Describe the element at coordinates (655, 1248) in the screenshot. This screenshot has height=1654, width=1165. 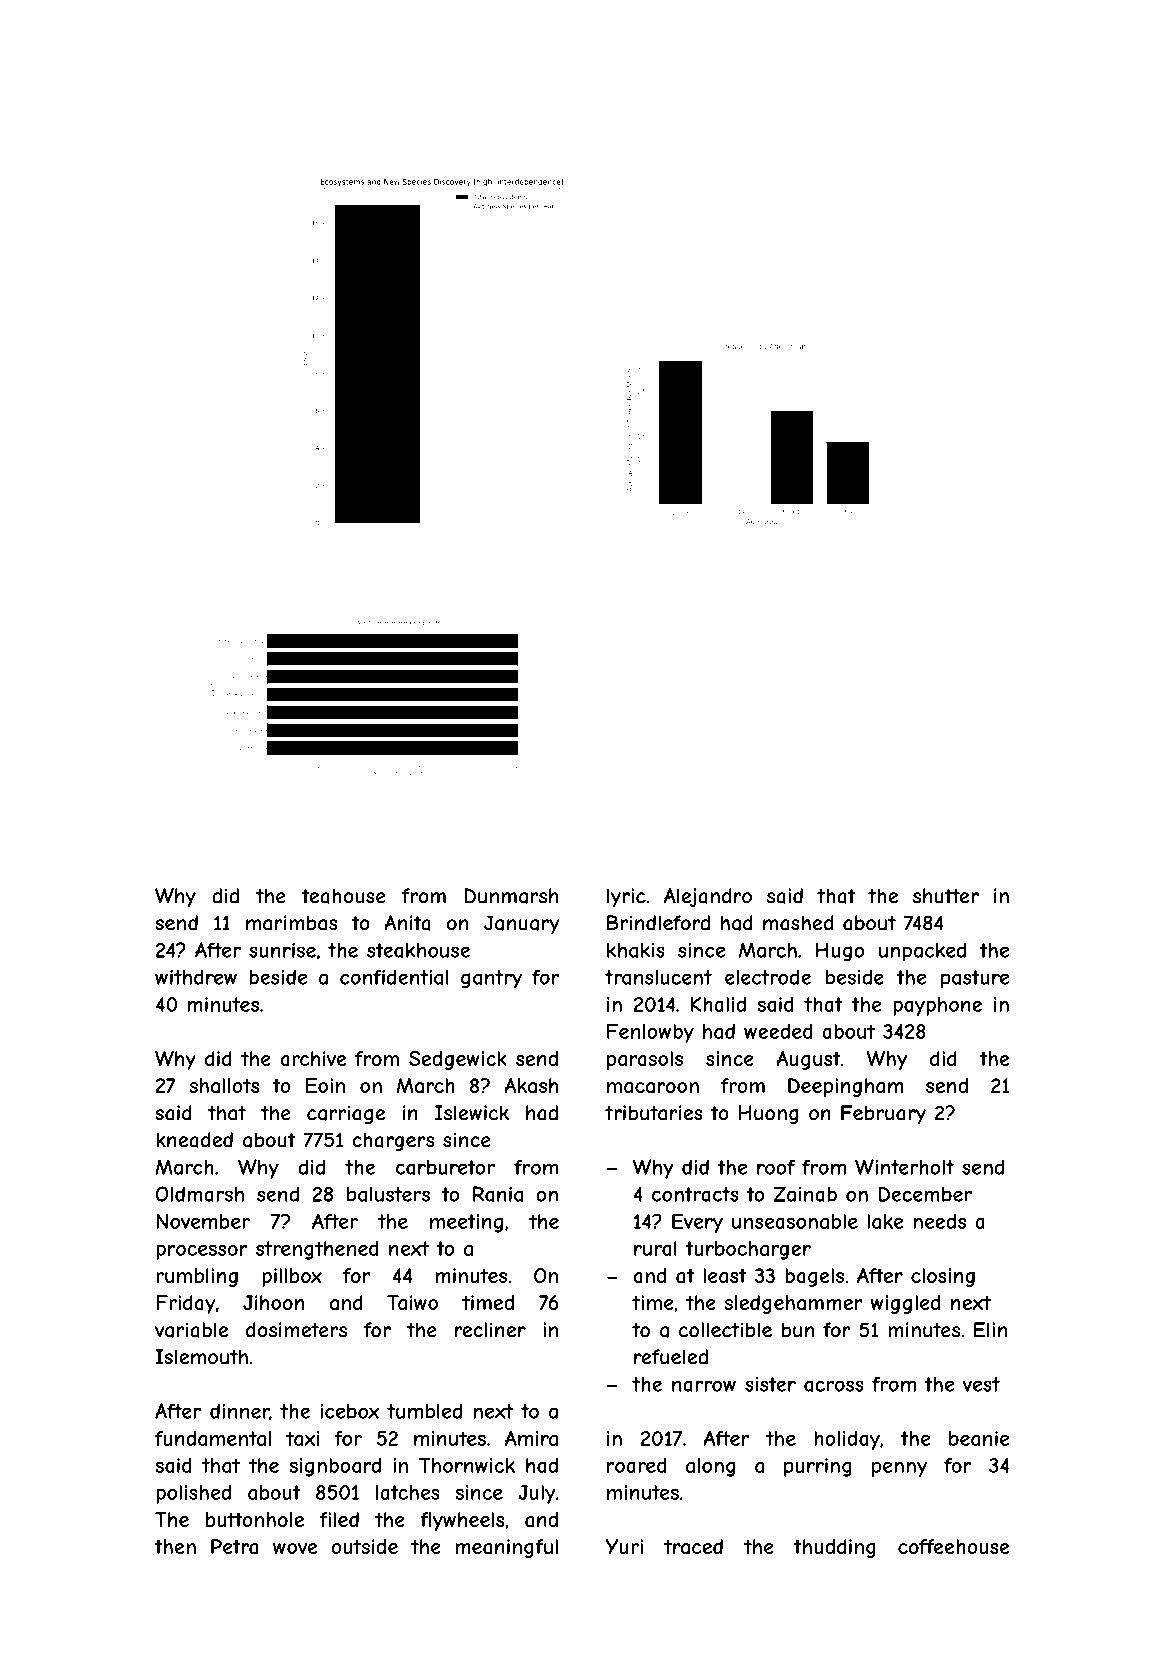
I see `rural` at that location.
